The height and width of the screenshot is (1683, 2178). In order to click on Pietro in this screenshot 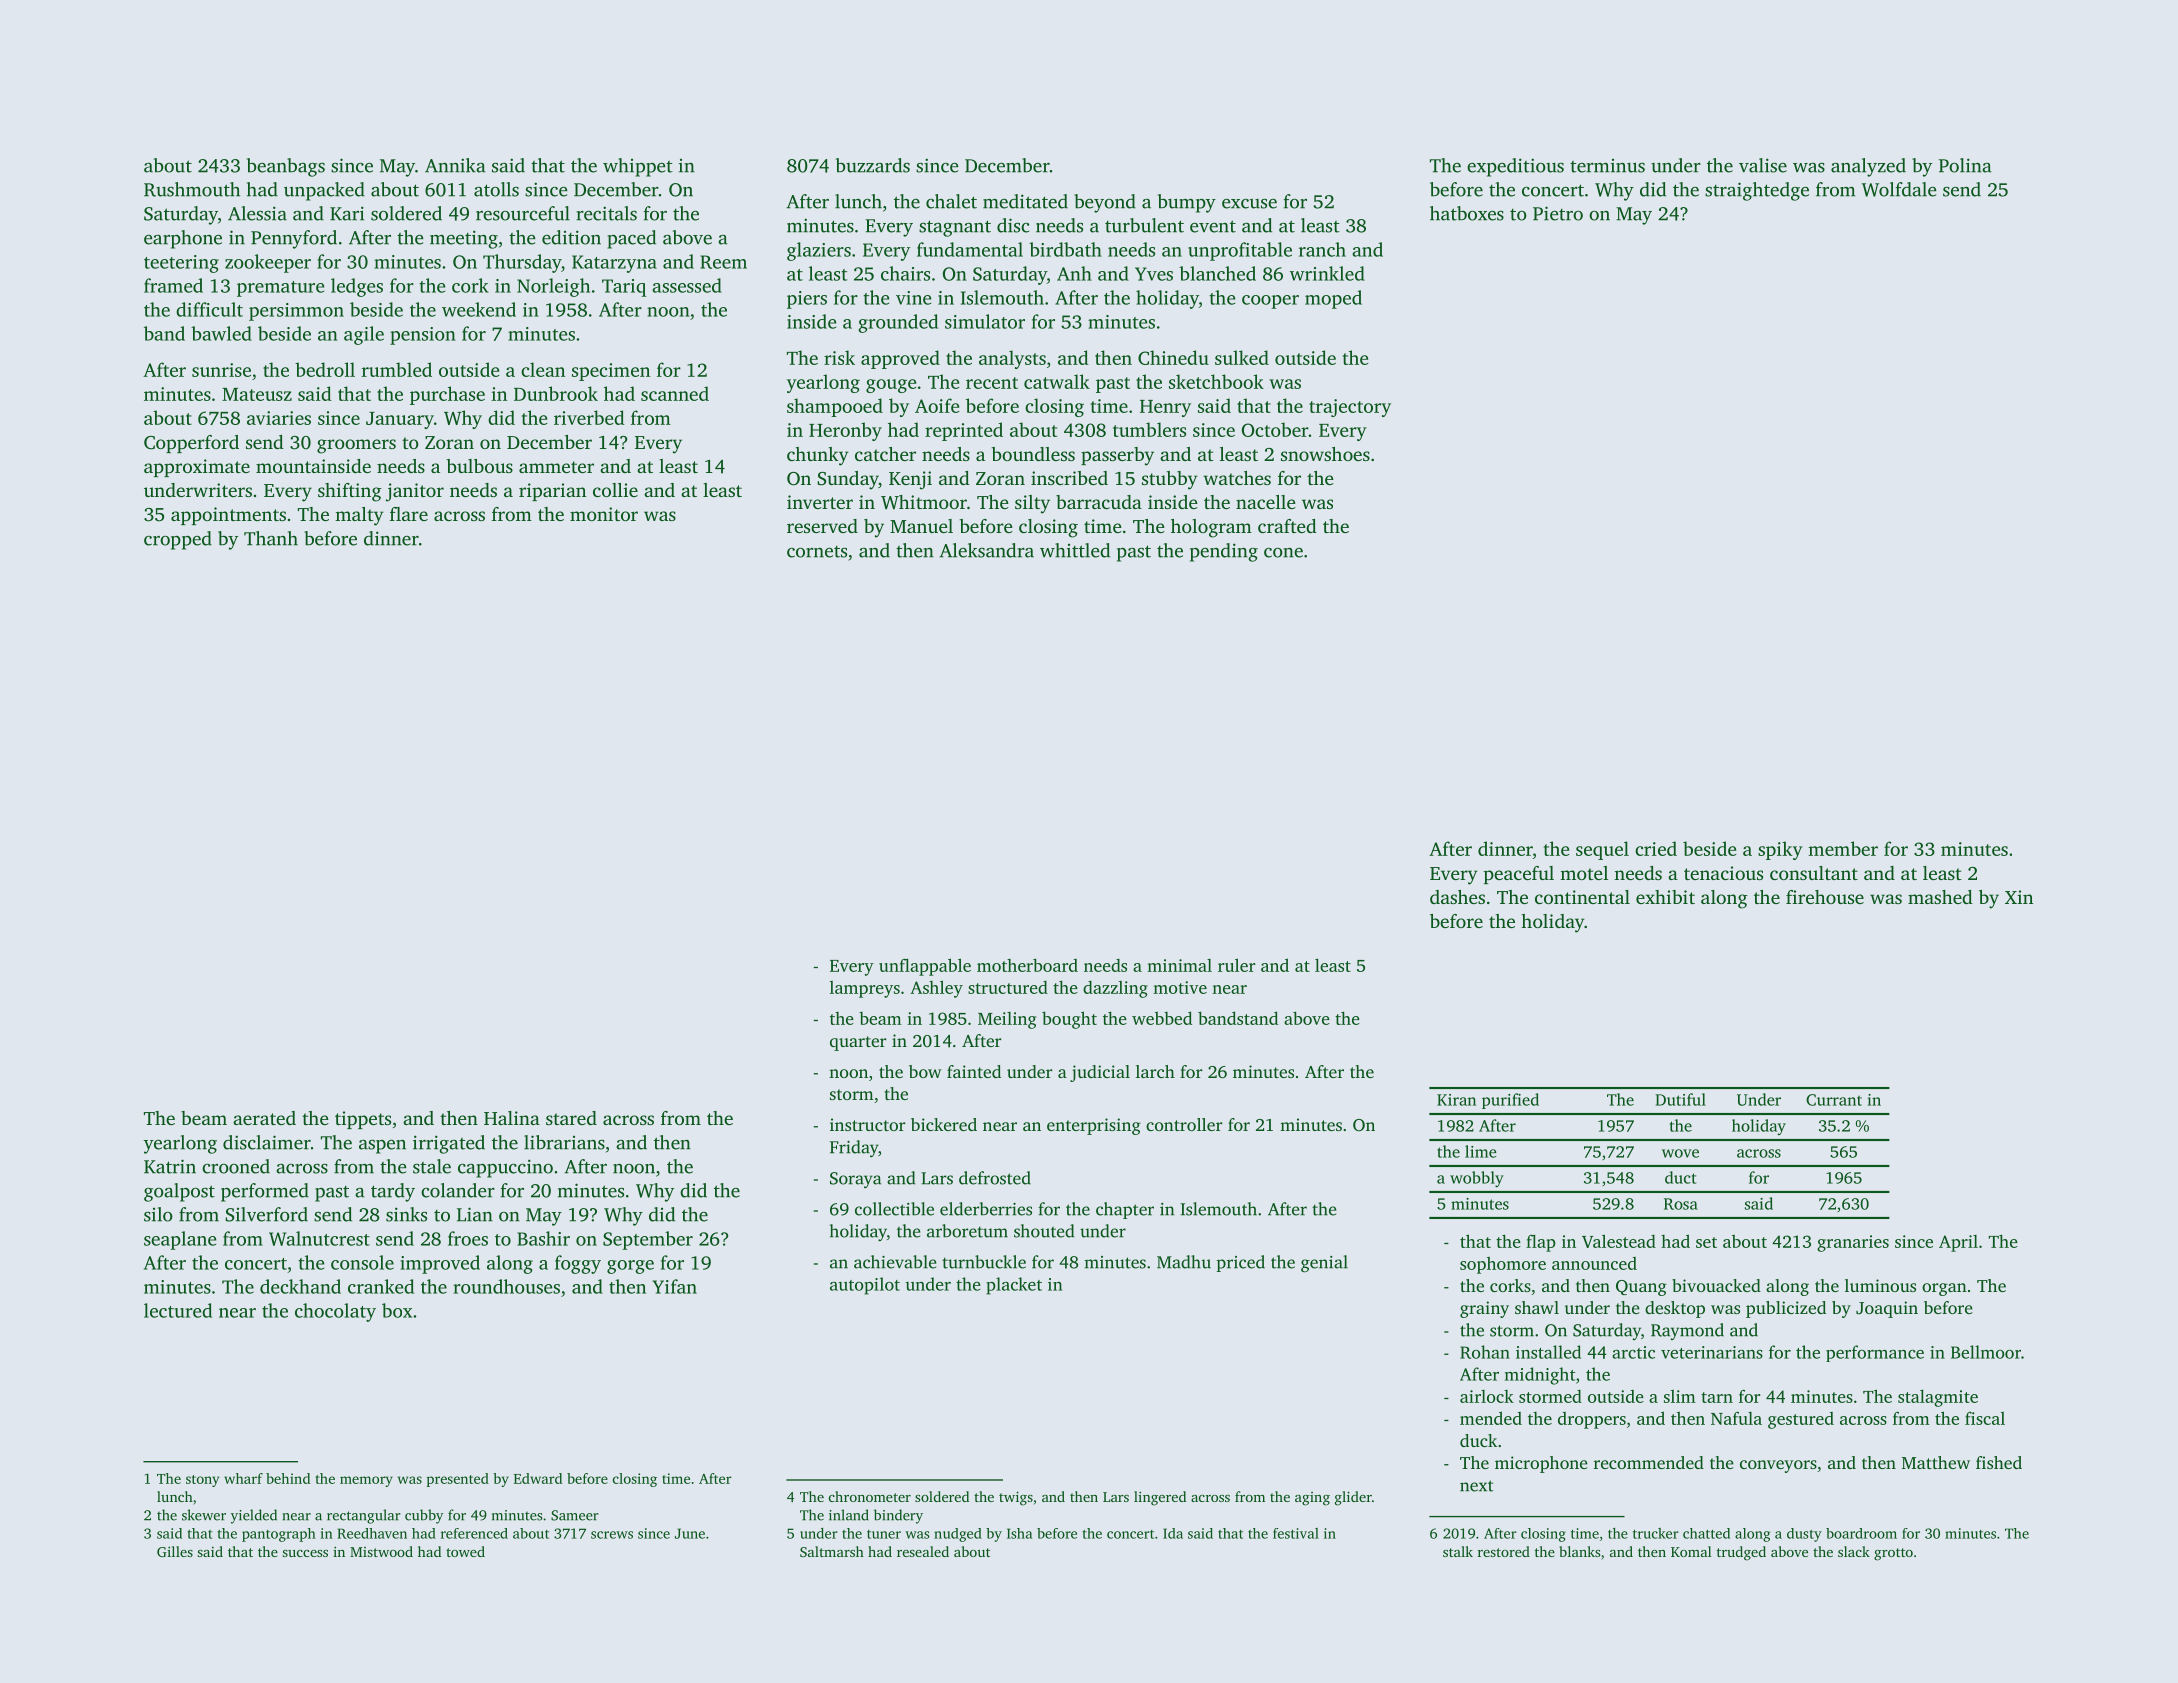, I will do `click(1558, 213)`.
